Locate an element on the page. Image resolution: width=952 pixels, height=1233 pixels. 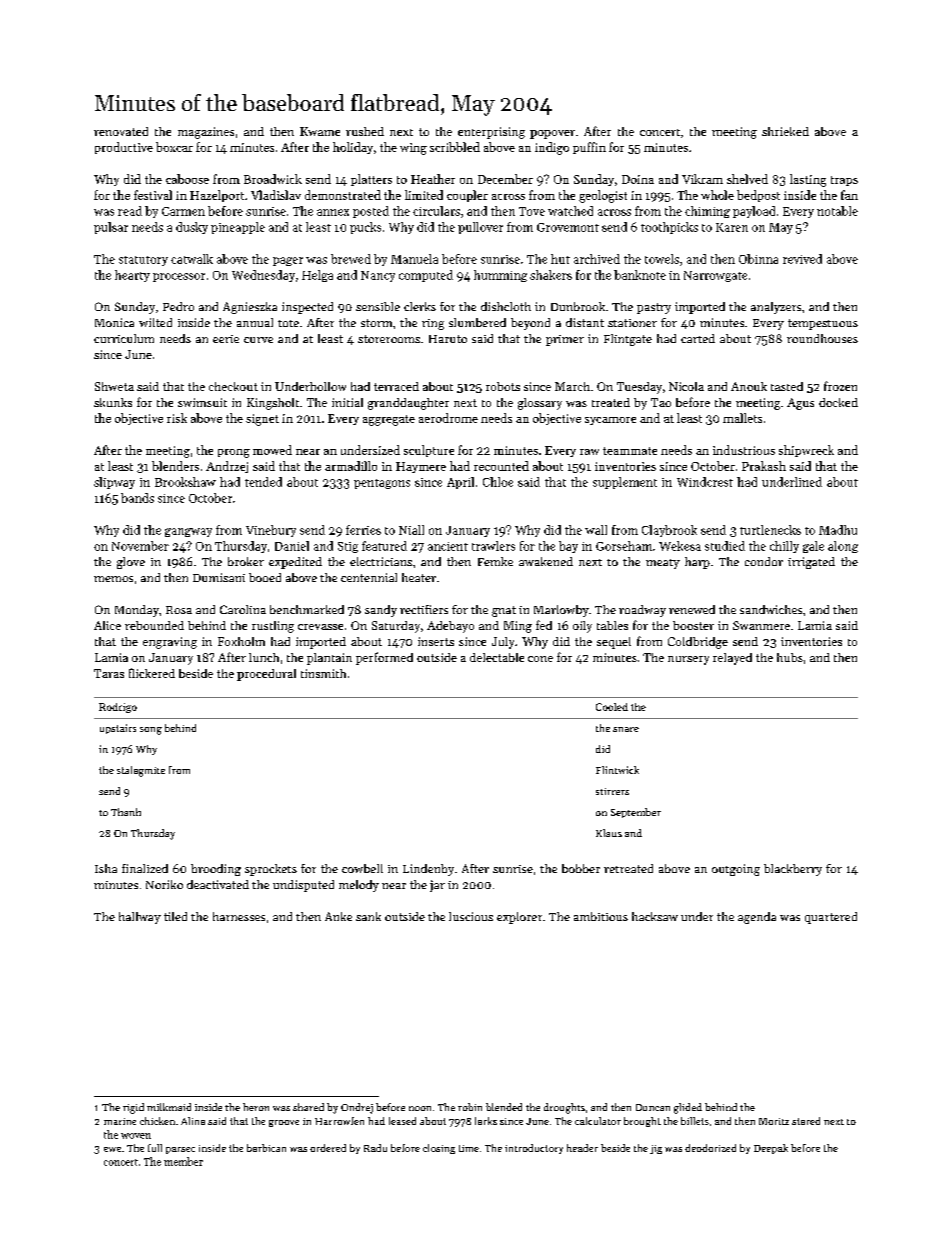
Flintwick is located at coordinates (617, 770).
